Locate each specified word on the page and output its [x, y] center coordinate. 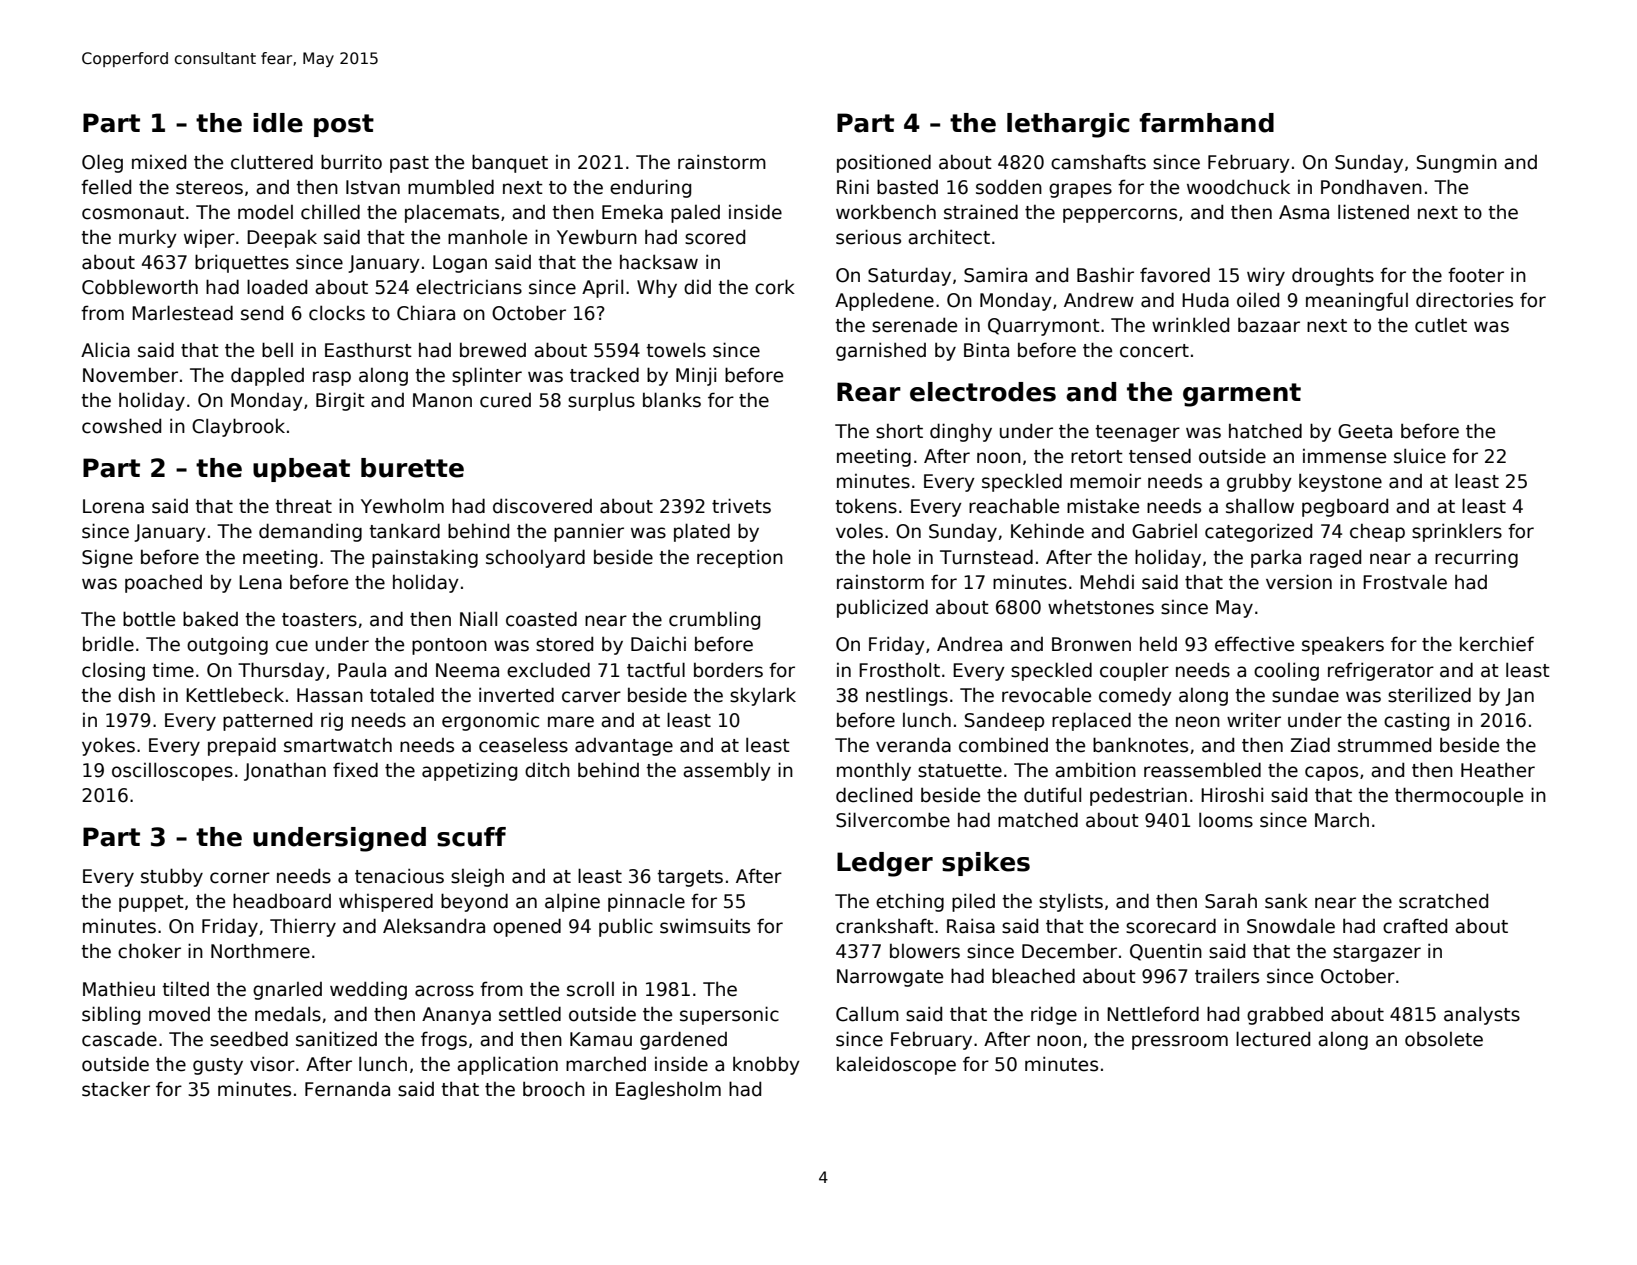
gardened [683, 1040]
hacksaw [659, 262]
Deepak [282, 239]
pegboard [1345, 507]
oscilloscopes [172, 771]
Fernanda [347, 1089]
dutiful [1052, 795]
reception [740, 558]
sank [1286, 901]
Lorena [113, 506]
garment [1242, 395]
